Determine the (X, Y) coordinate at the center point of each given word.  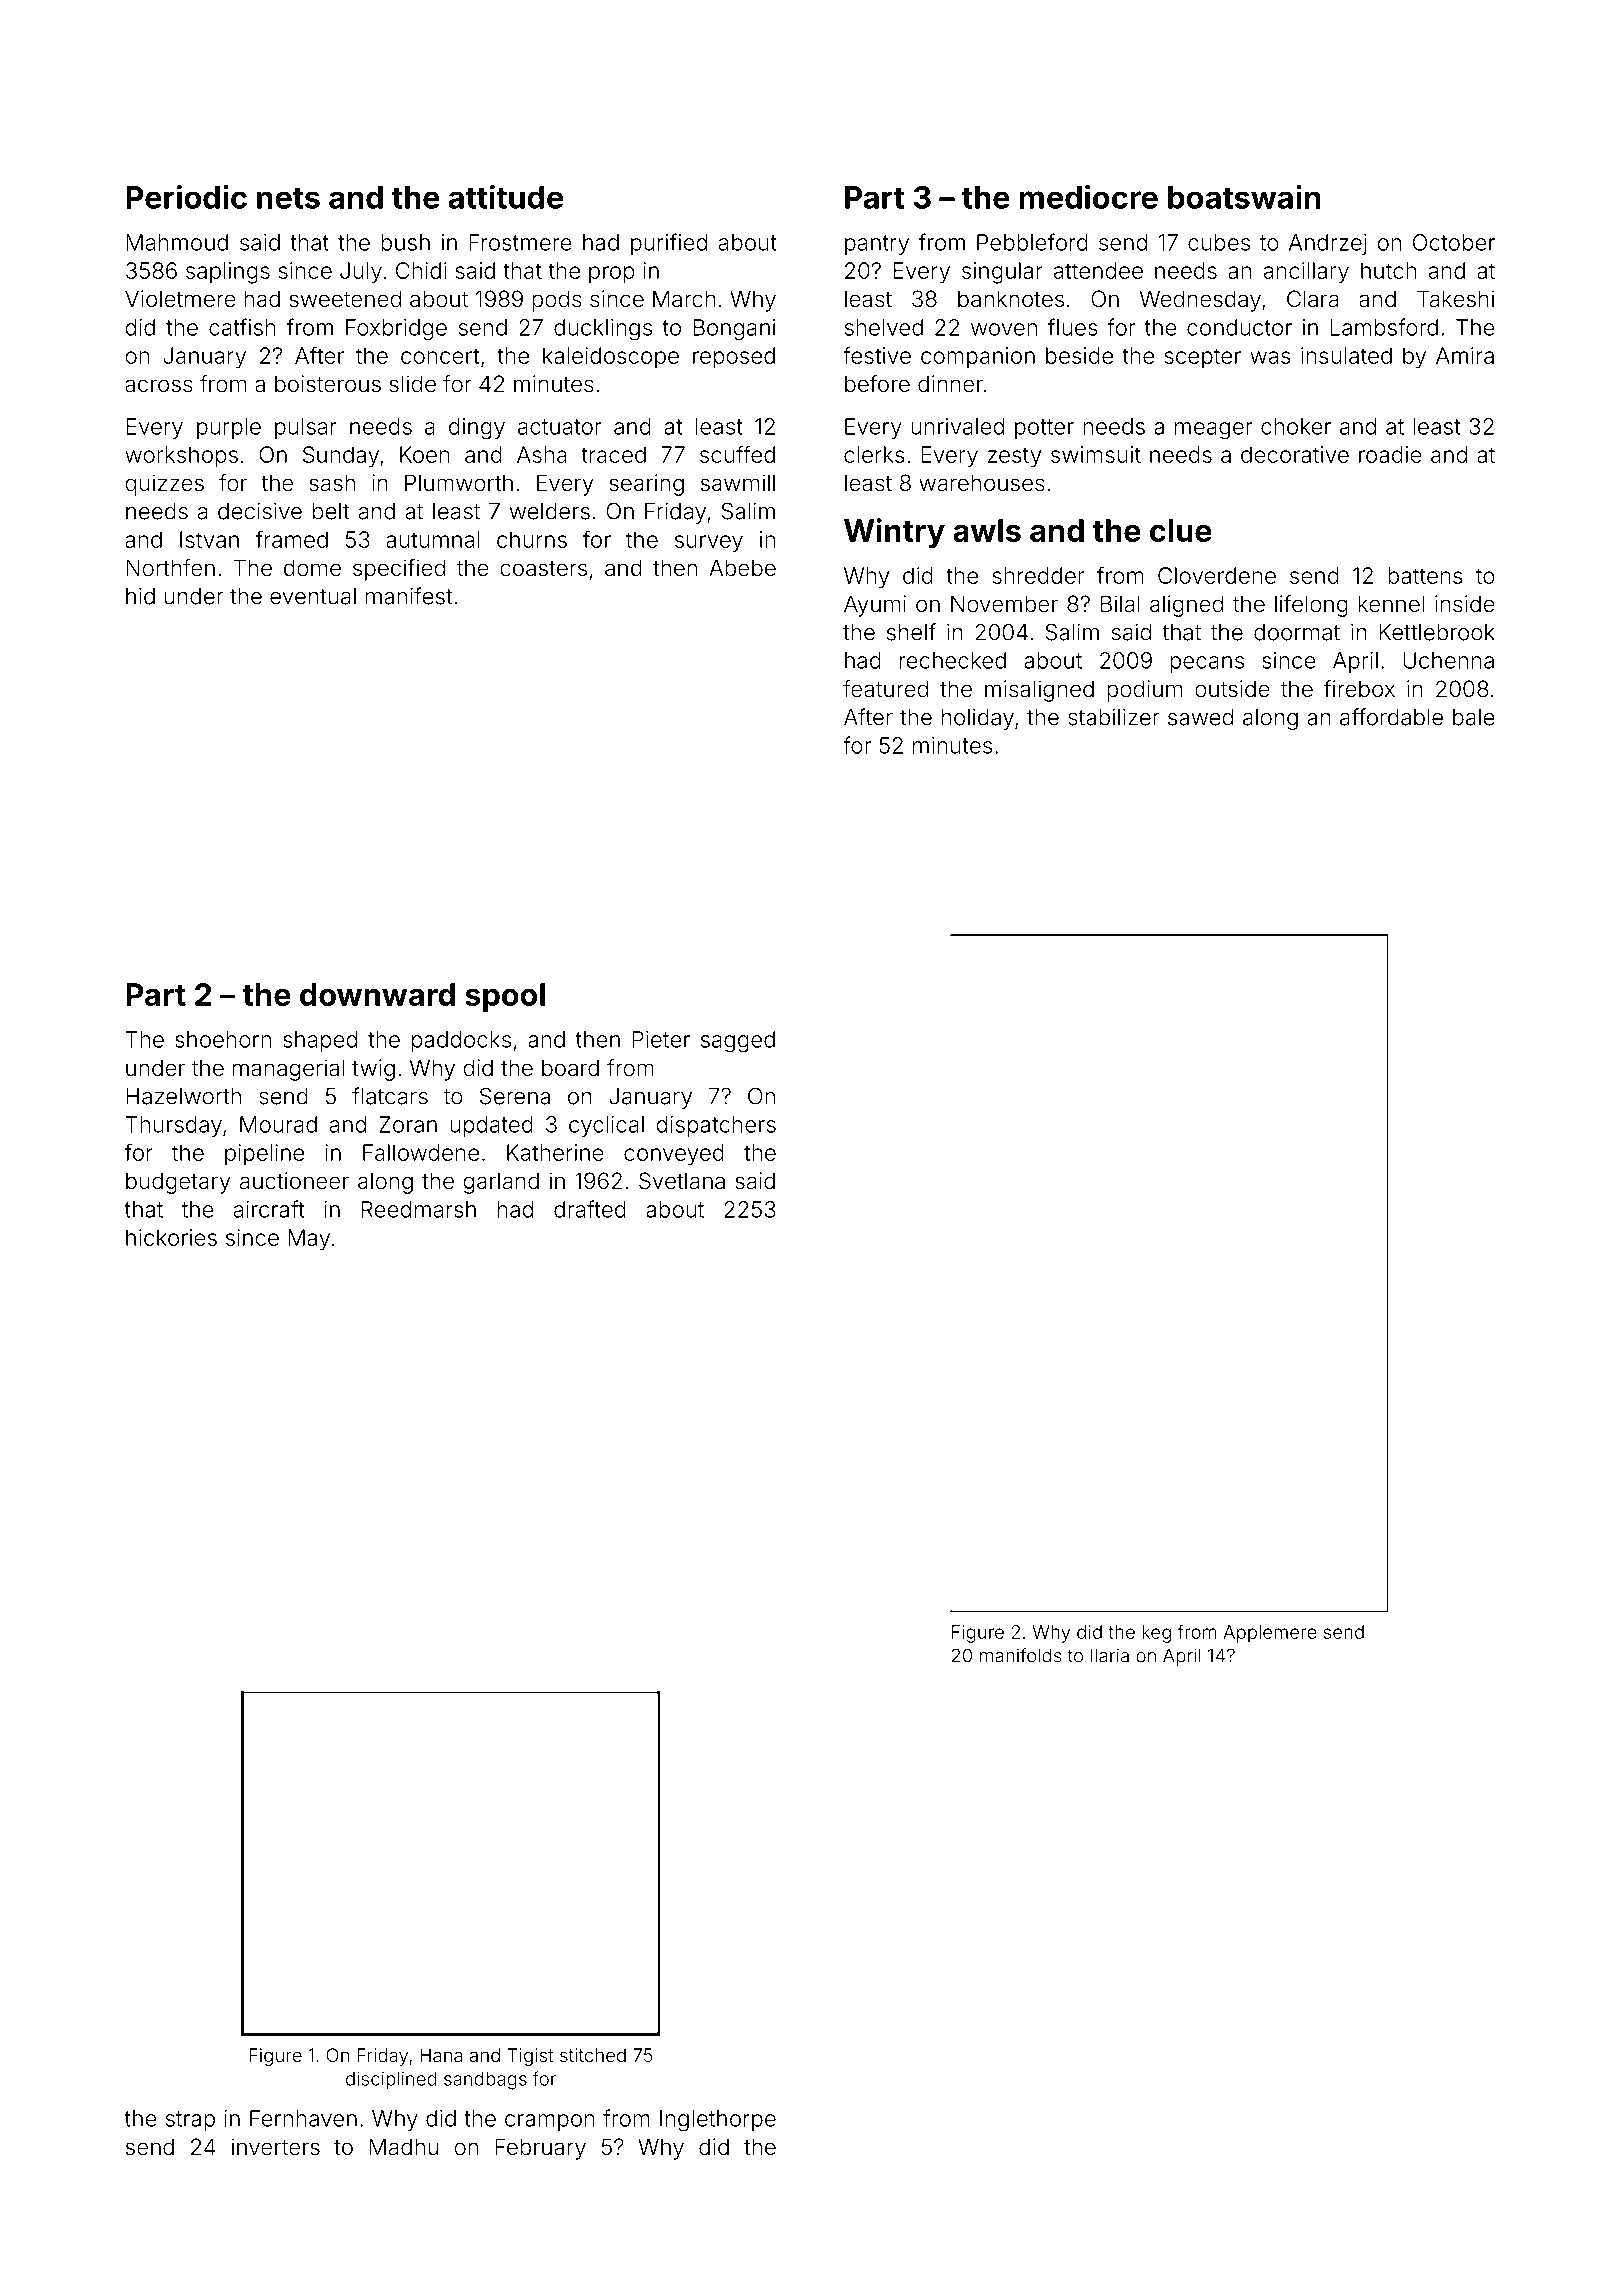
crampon (550, 2122)
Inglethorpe (718, 2121)
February (540, 2149)
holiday (978, 719)
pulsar (306, 428)
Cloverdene (1217, 575)
